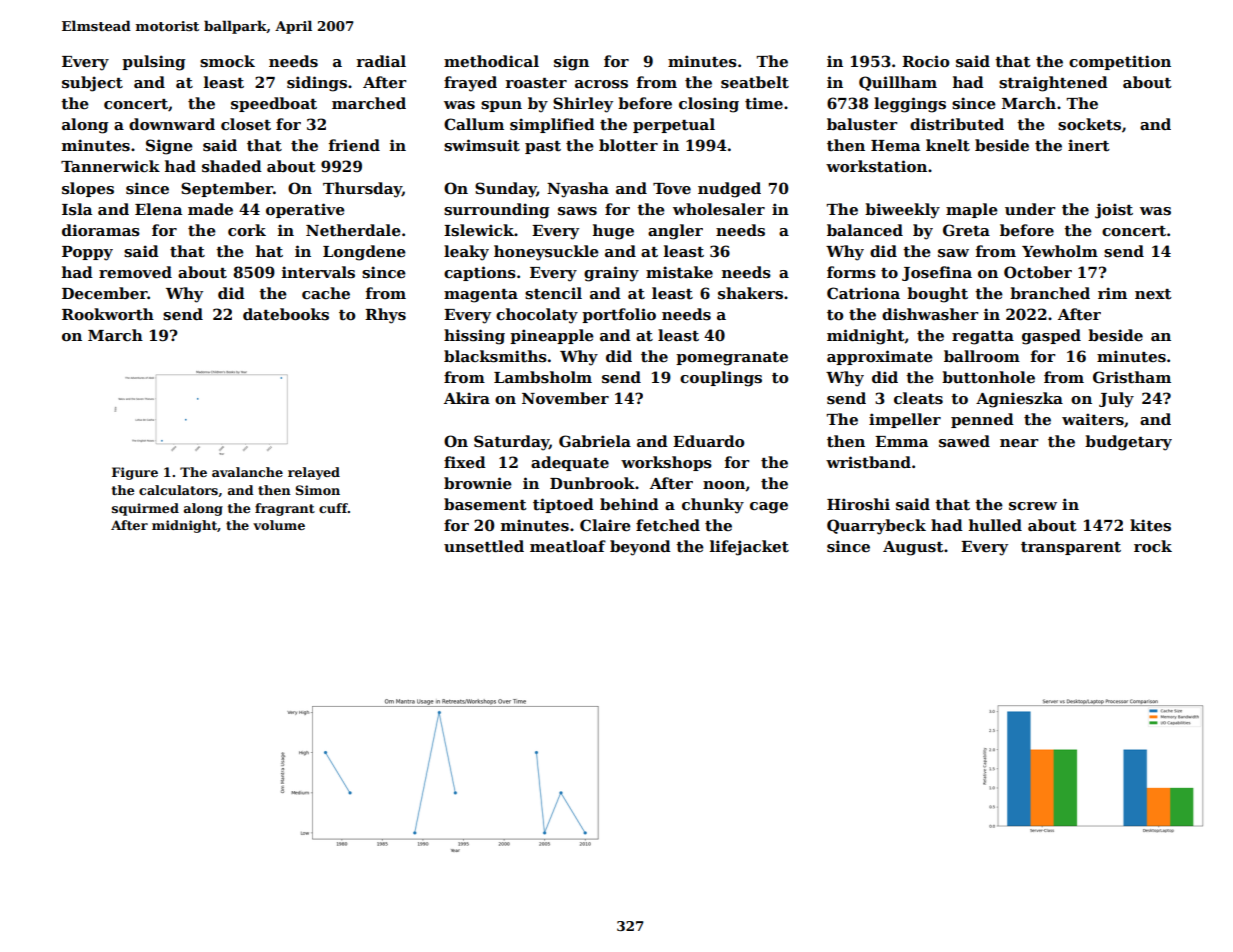 This page has width=1233, height=952. Describe the element at coordinates (247, 472) in the page. I see `avalanche` at that location.
